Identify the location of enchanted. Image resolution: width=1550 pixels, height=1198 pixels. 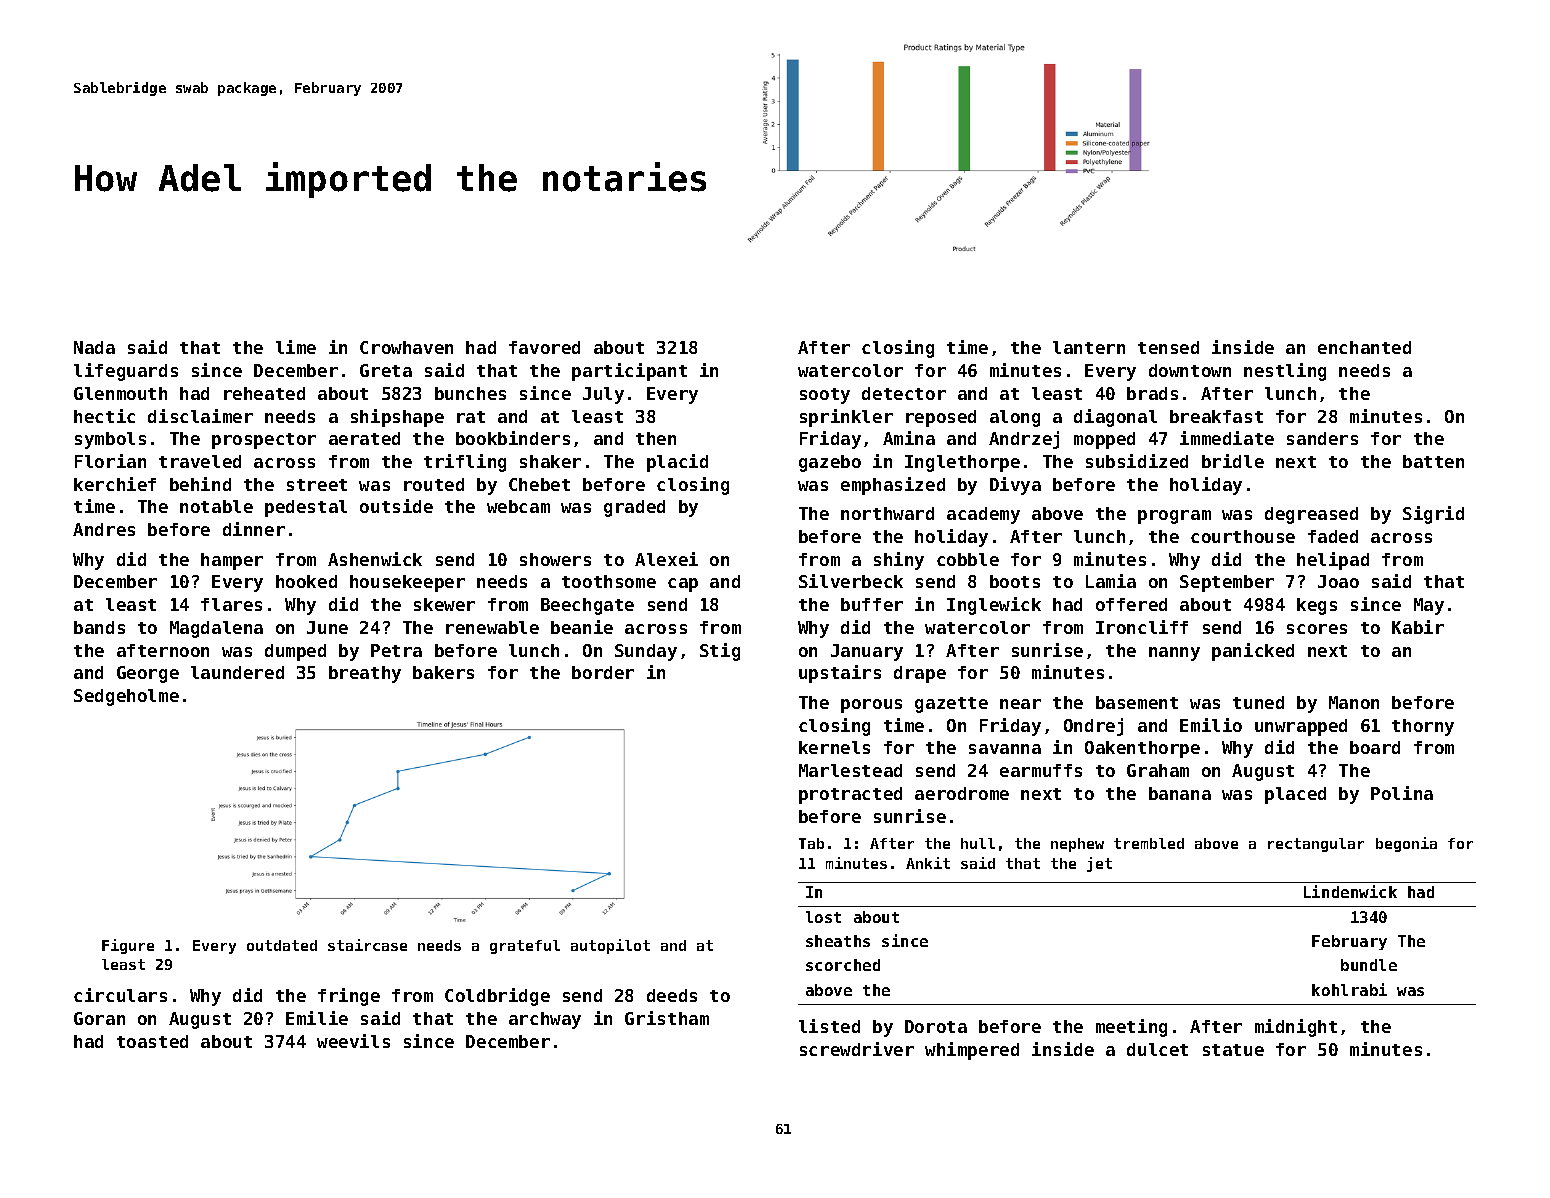
(1364, 347).
